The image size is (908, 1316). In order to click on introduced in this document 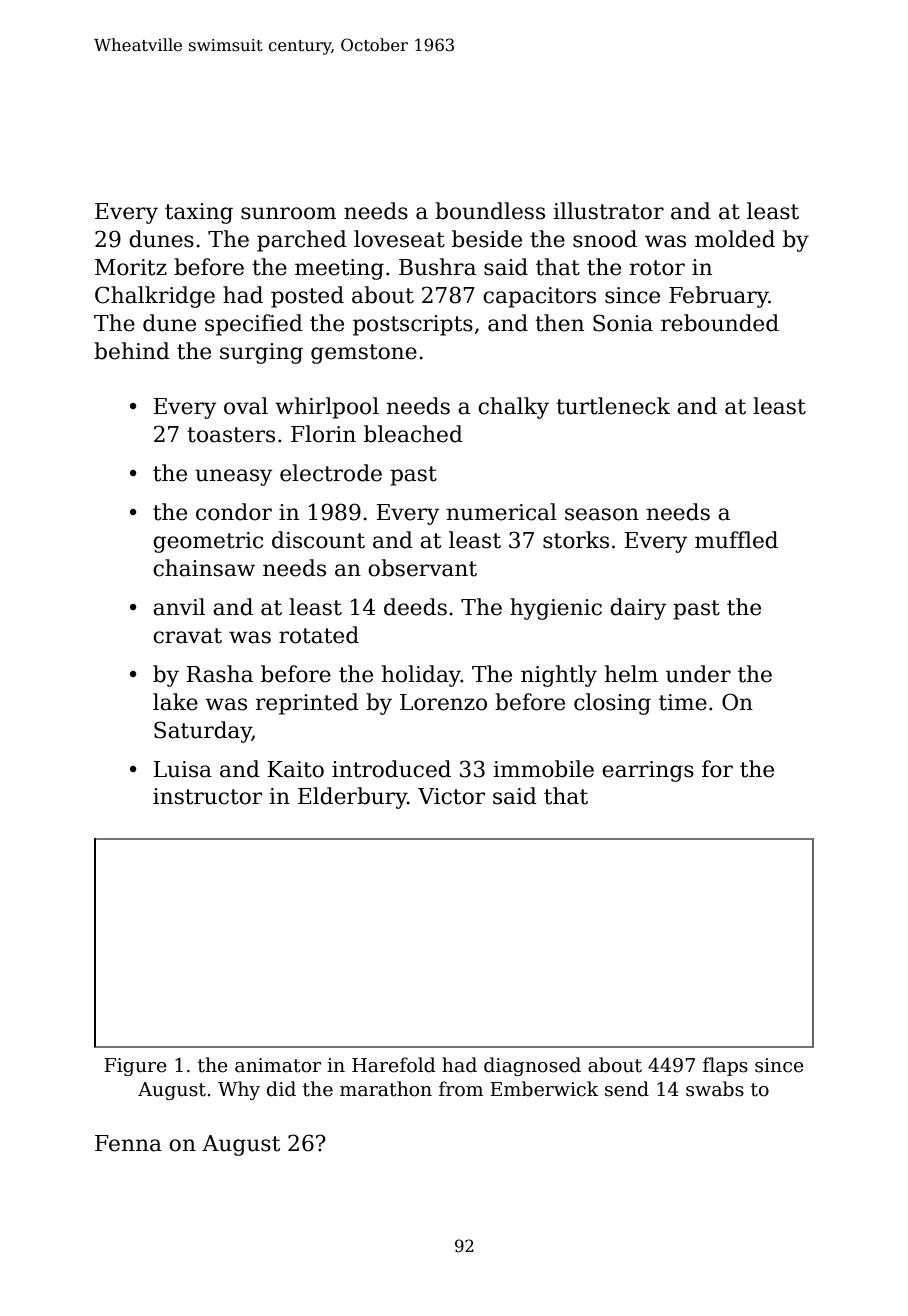, I will do `click(391, 769)`.
